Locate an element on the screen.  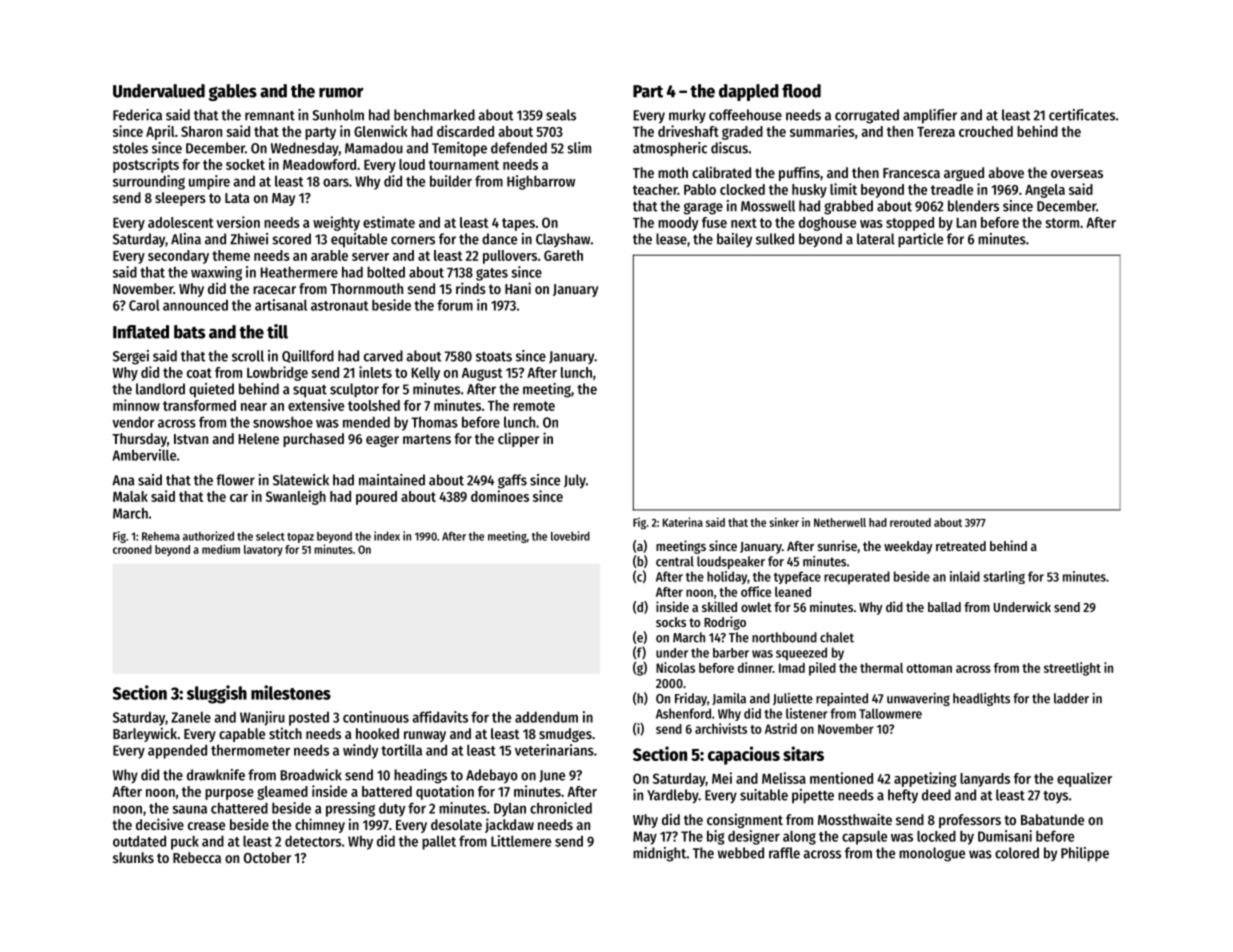
vendor is located at coordinates (133, 422).
